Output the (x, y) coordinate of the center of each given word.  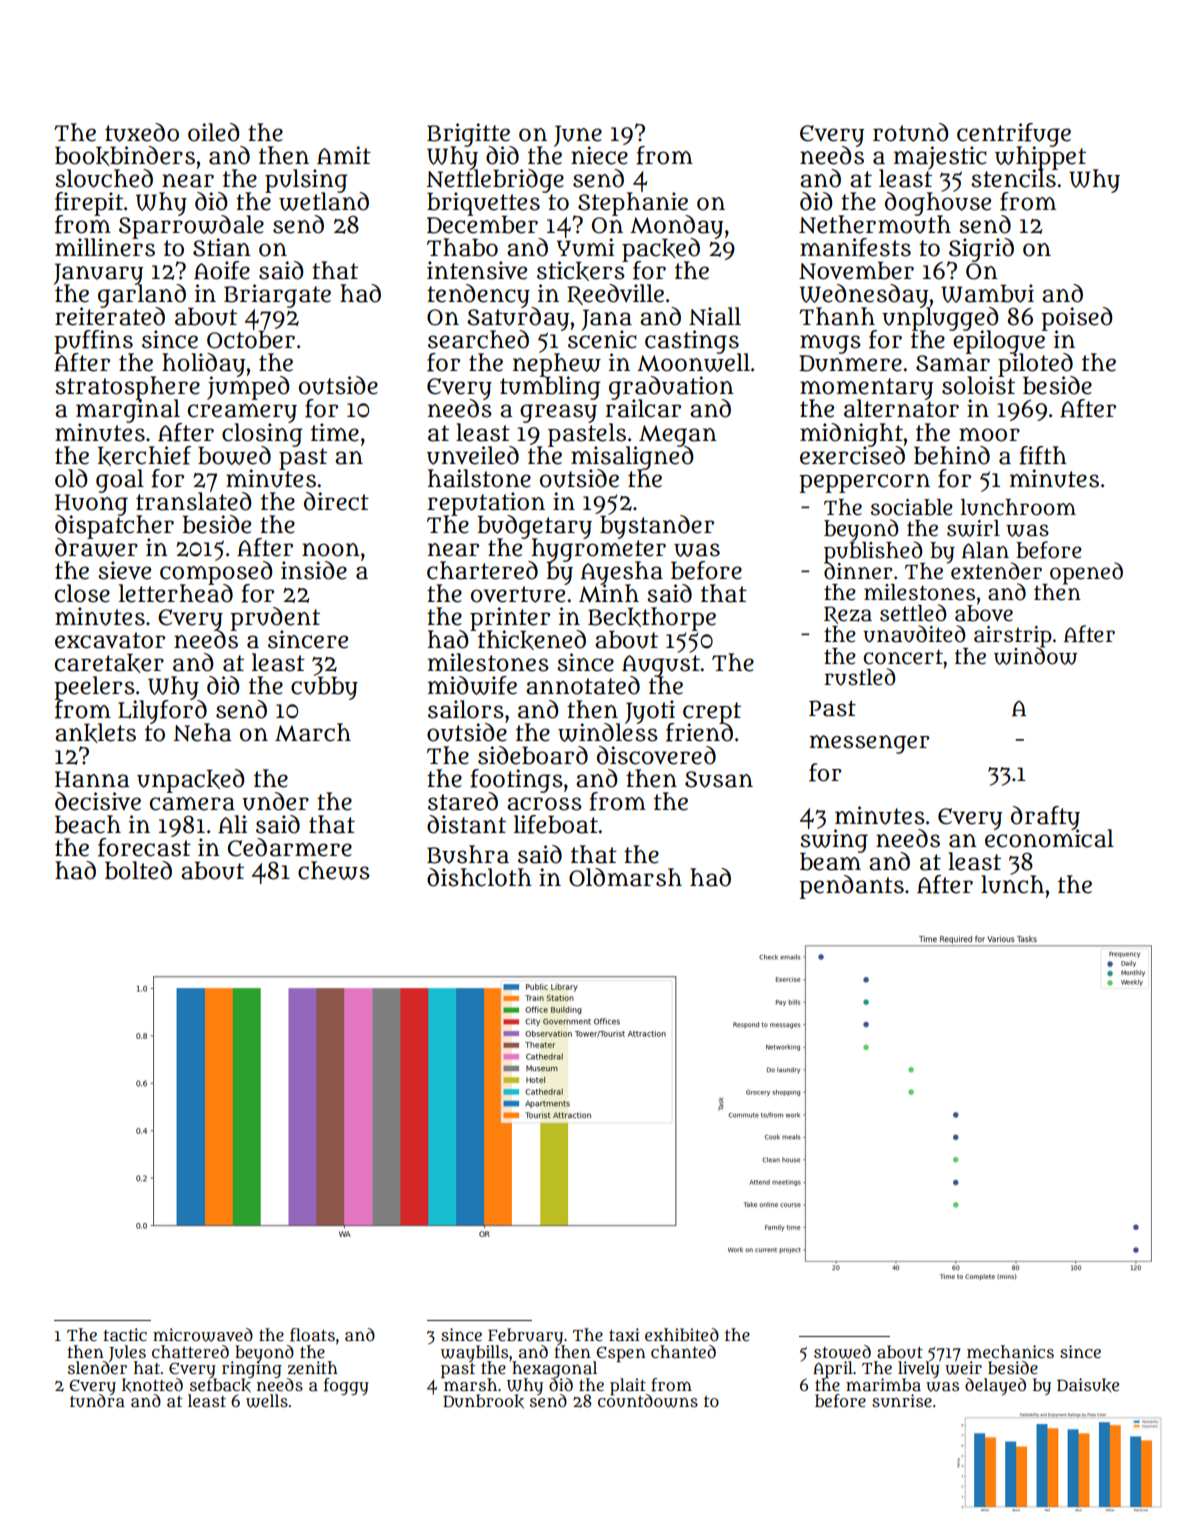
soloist (978, 386)
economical (1049, 838)
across (544, 804)
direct (336, 501)
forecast (144, 847)
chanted (683, 1351)
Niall (715, 316)
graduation (671, 388)
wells (267, 1401)
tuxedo (142, 132)
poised (1077, 319)
